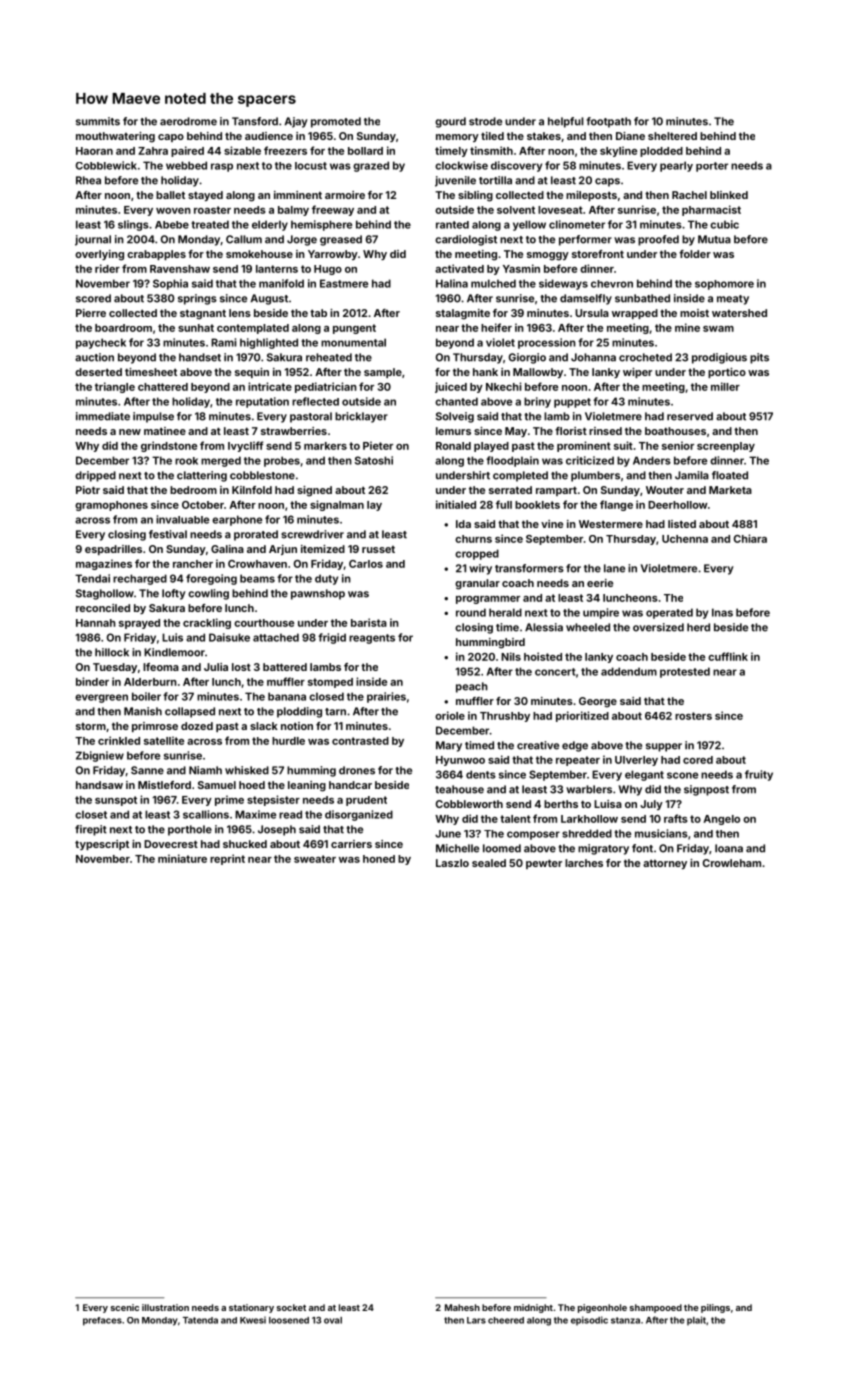  I want to click on pigeonhole, so click(602, 1308).
